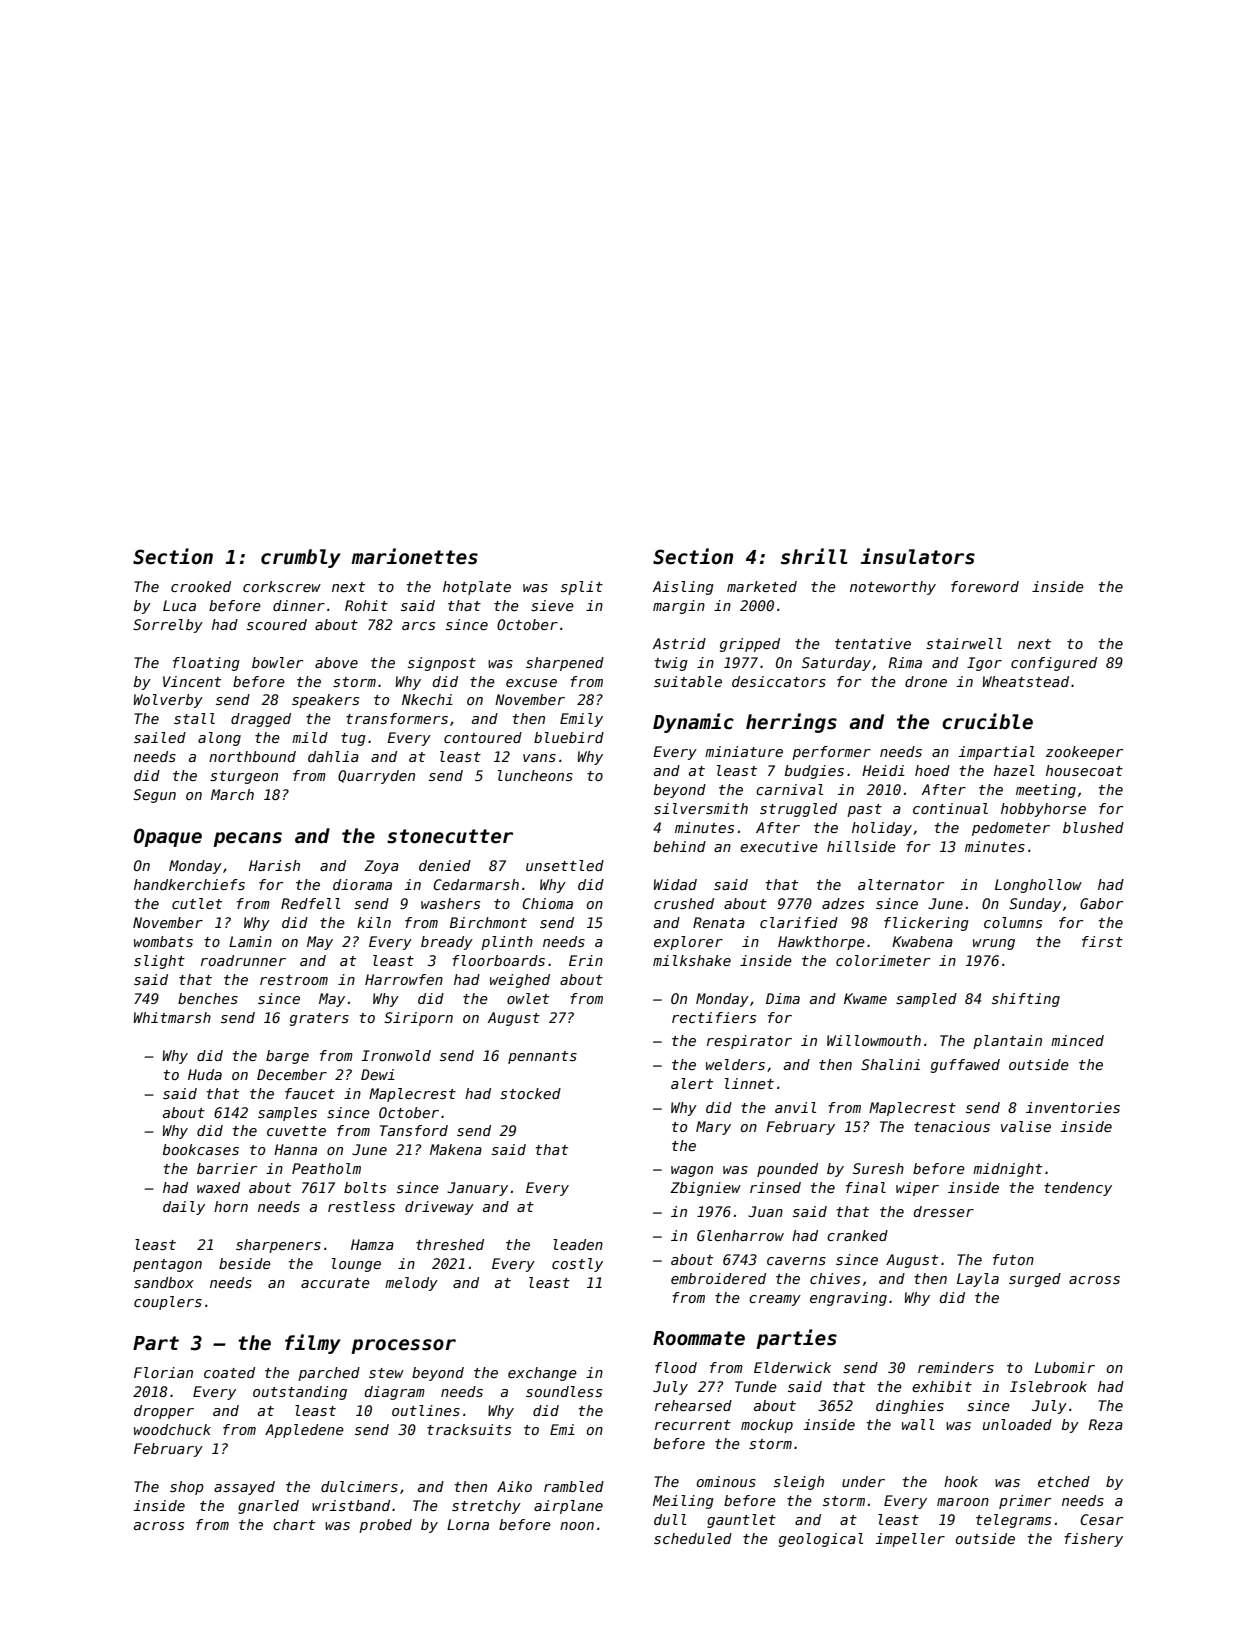  I want to click on filmy, so click(313, 1344).
